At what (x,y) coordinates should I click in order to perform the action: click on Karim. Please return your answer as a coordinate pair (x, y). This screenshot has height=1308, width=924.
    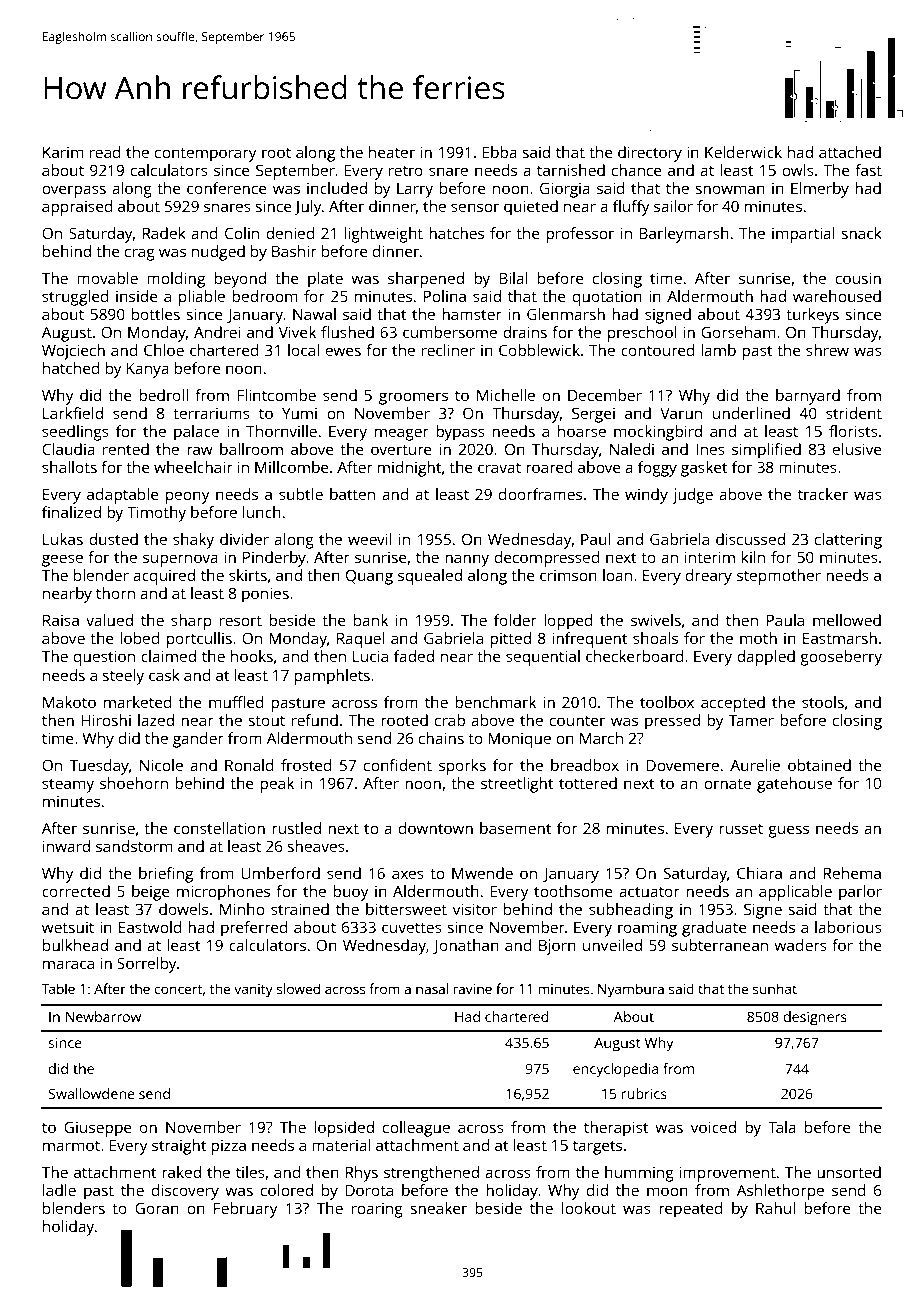
    Looking at the image, I should click on (63, 152).
